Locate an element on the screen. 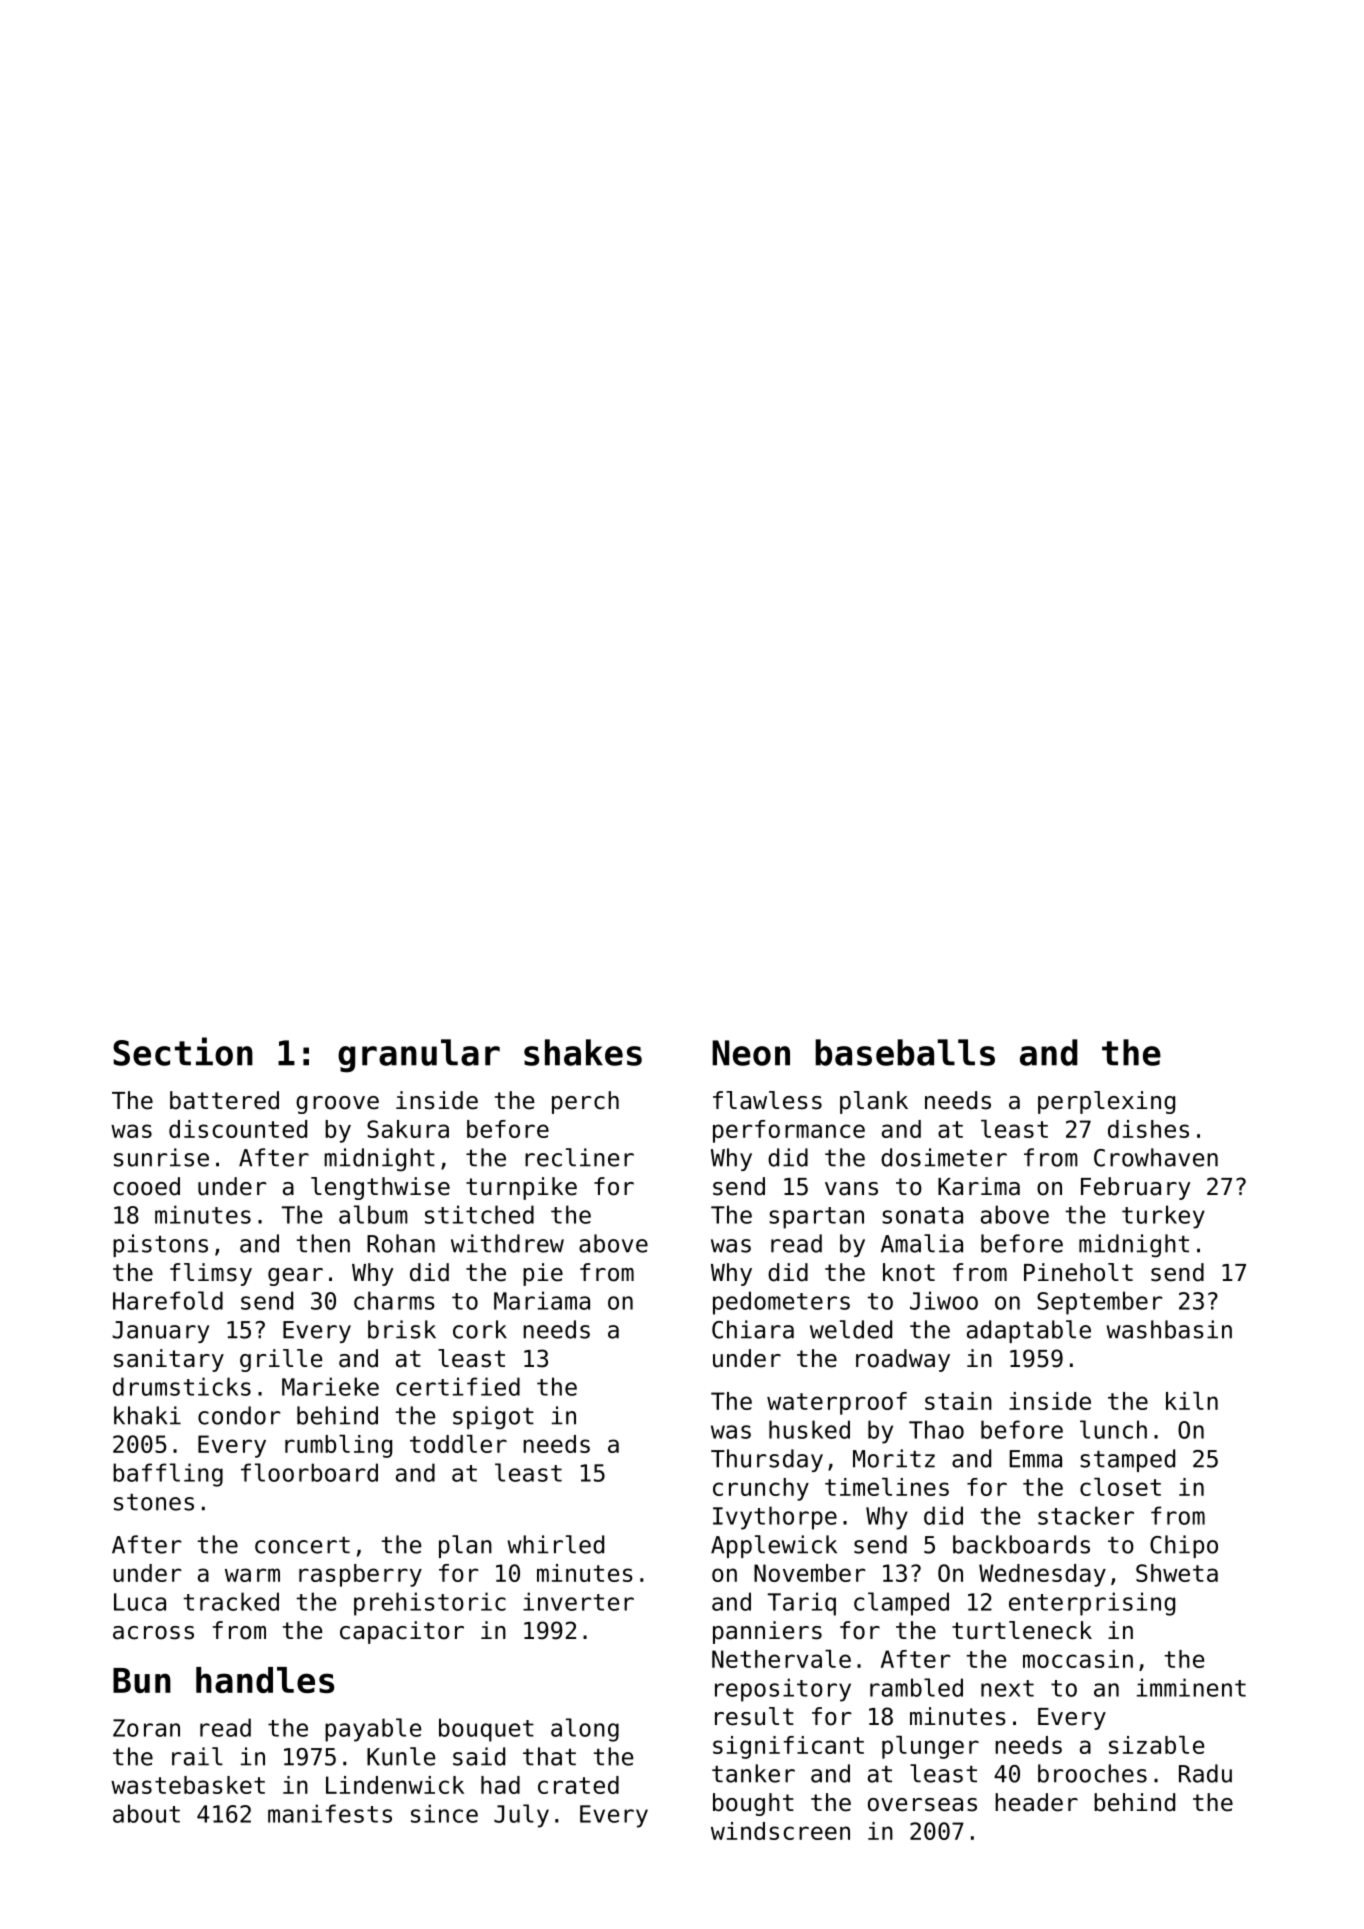 The height and width of the screenshot is (1929, 1364). across is located at coordinates (153, 1633).
